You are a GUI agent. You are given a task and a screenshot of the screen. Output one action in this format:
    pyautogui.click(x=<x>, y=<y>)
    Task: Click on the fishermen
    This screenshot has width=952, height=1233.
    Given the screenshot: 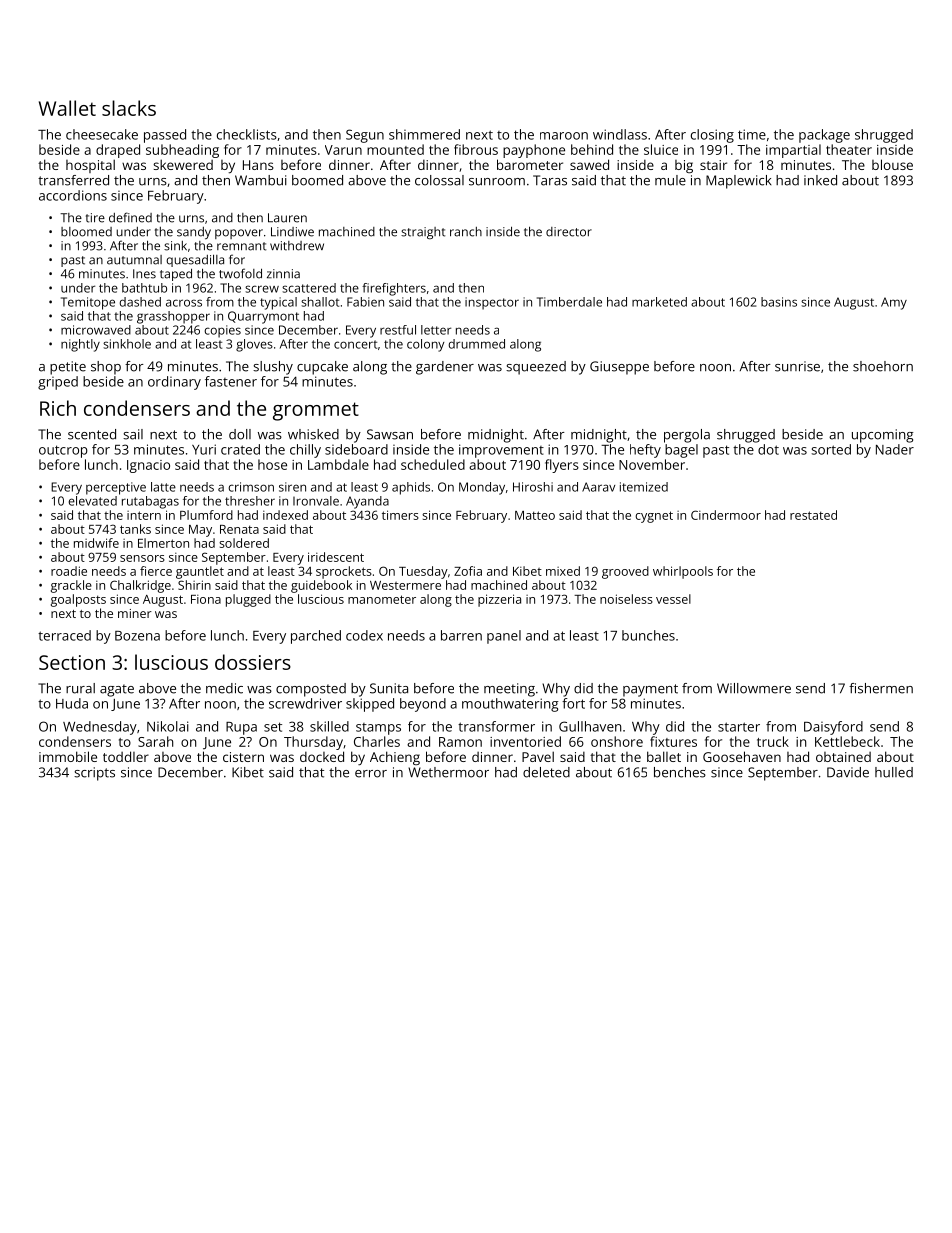 What is the action you would take?
    pyautogui.click(x=881, y=688)
